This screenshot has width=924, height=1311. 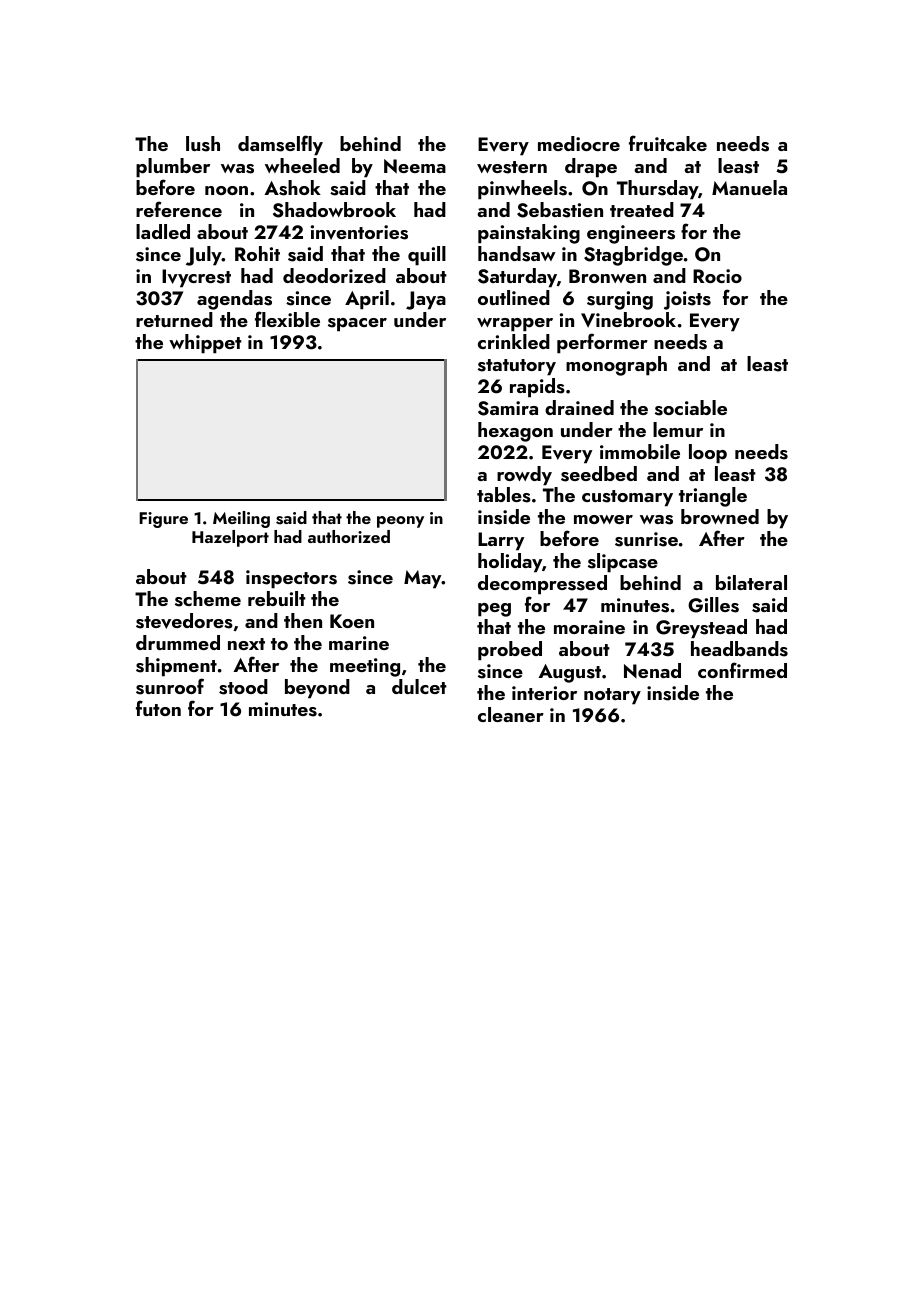 What do you see at coordinates (544, 693) in the screenshot?
I see `interior` at bounding box center [544, 693].
